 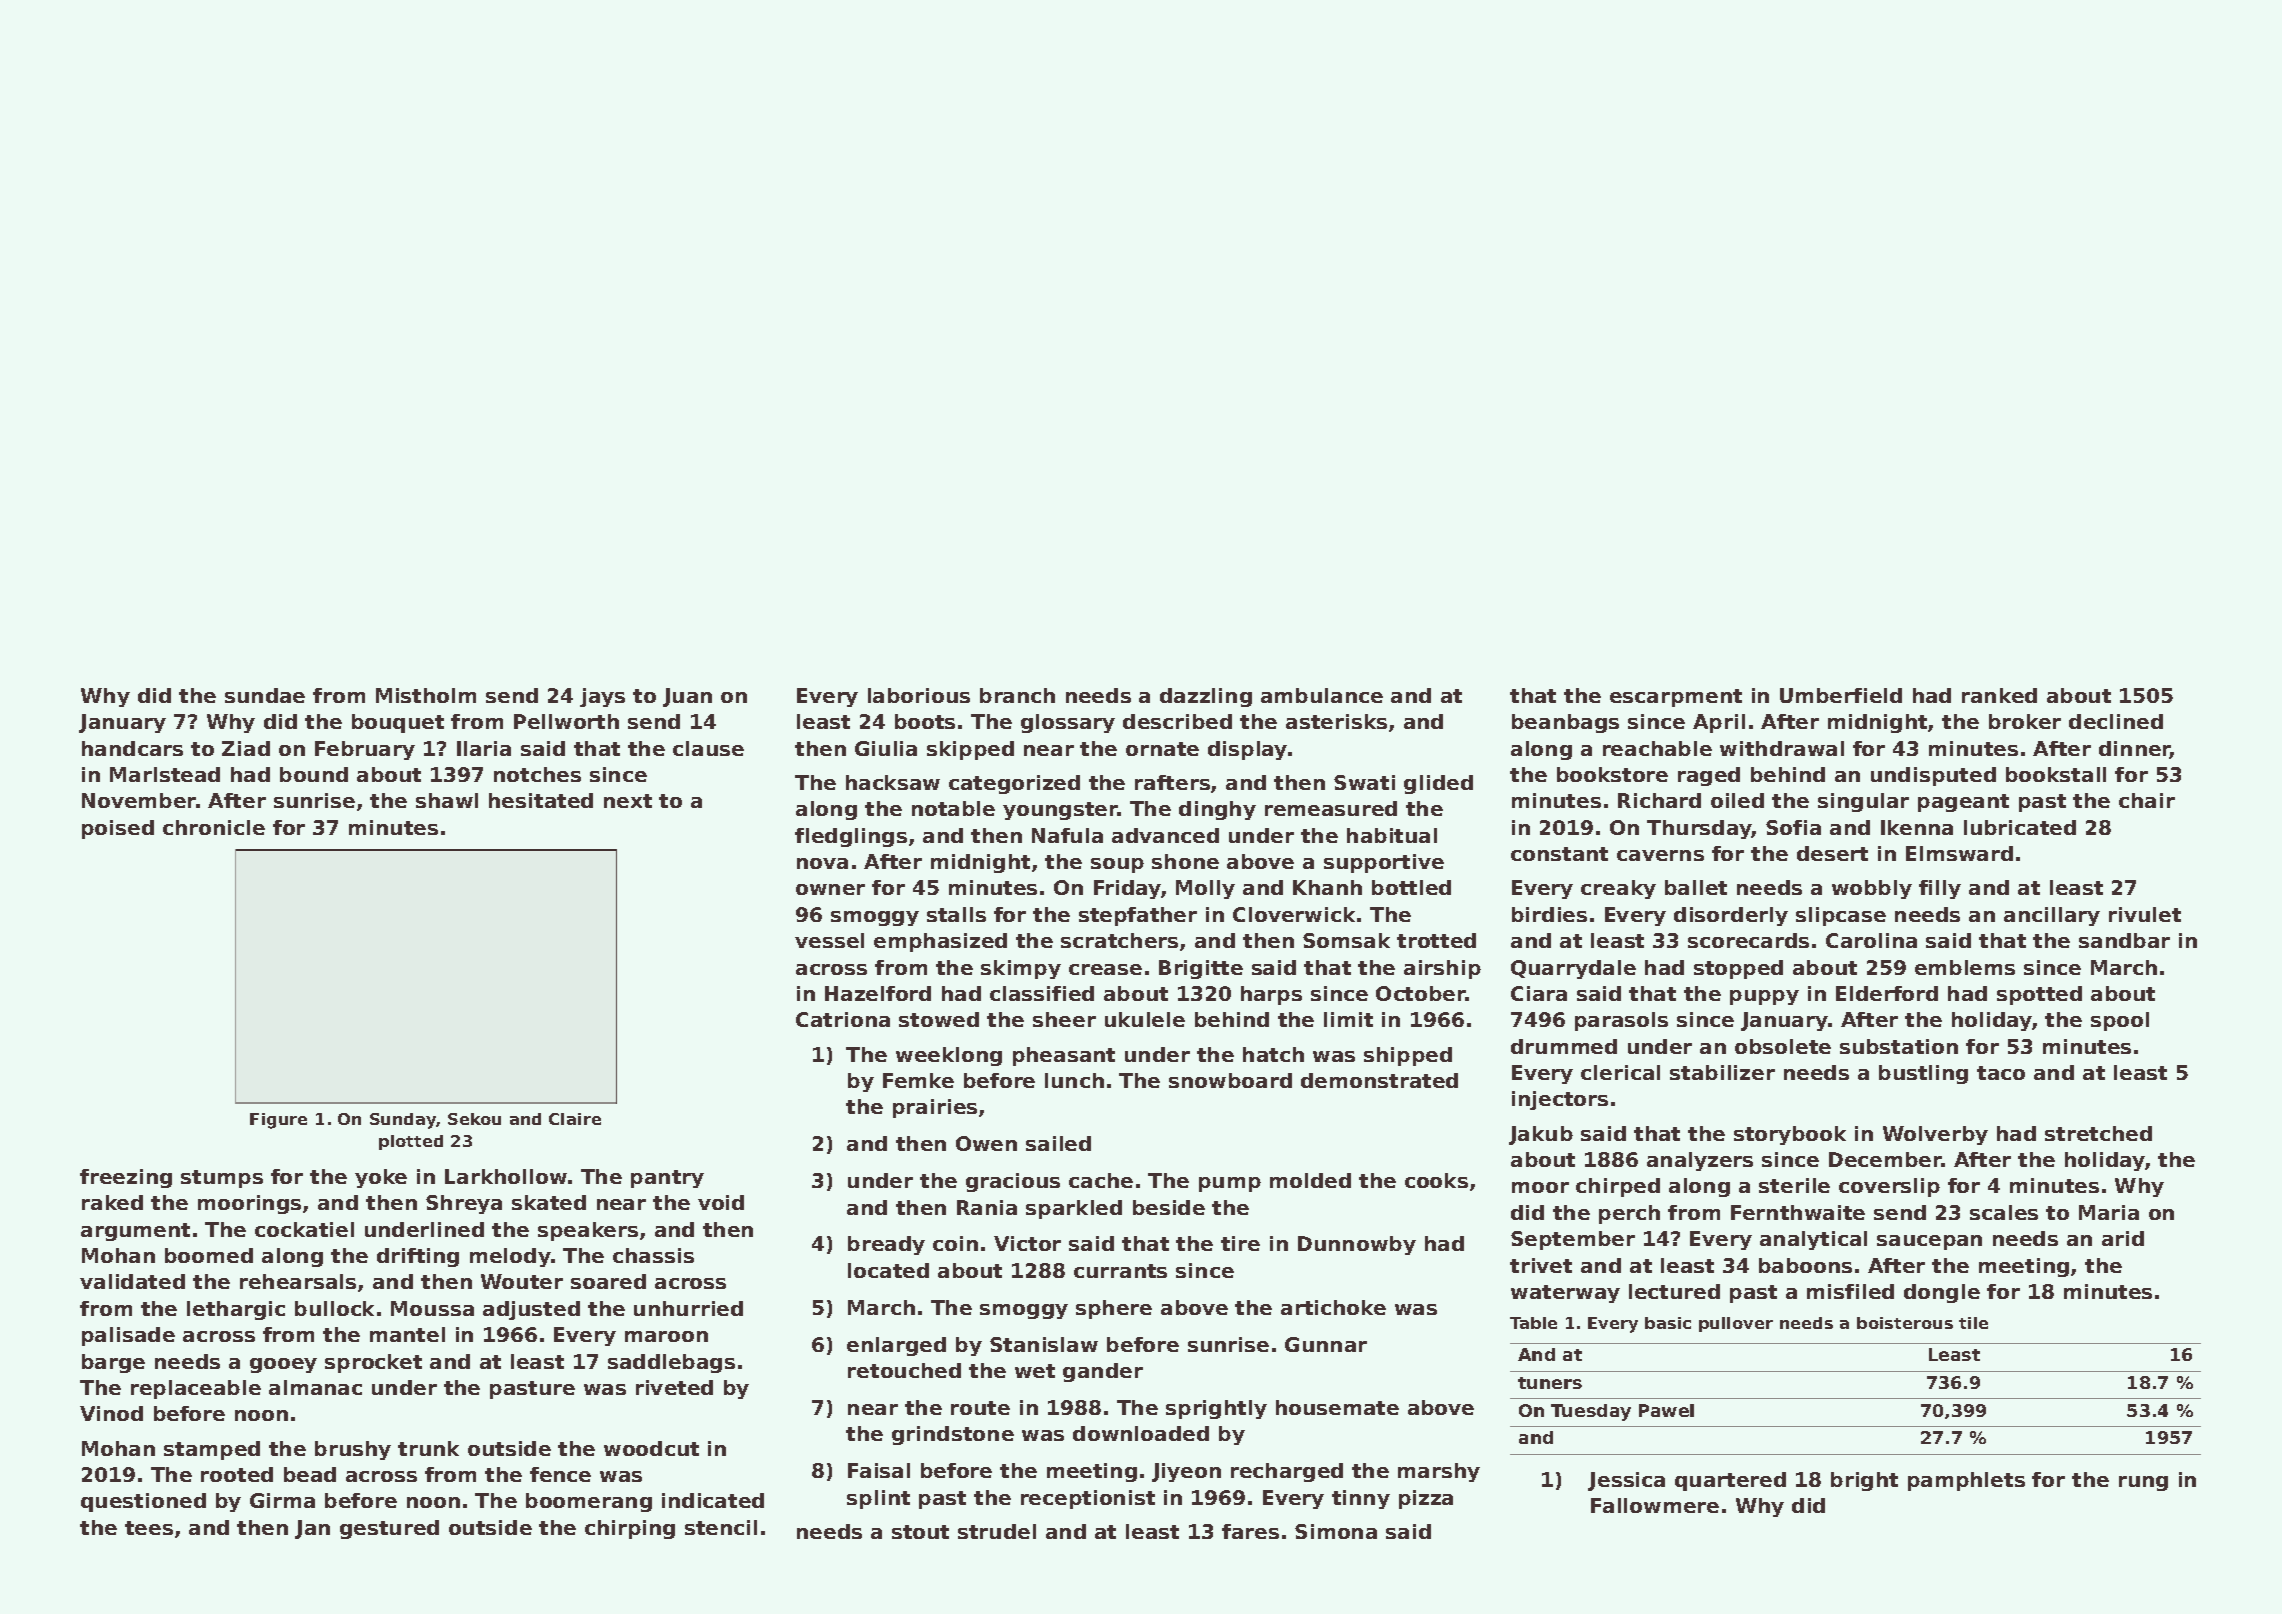 I want to click on sprightly, so click(x=1216, y=1409).
